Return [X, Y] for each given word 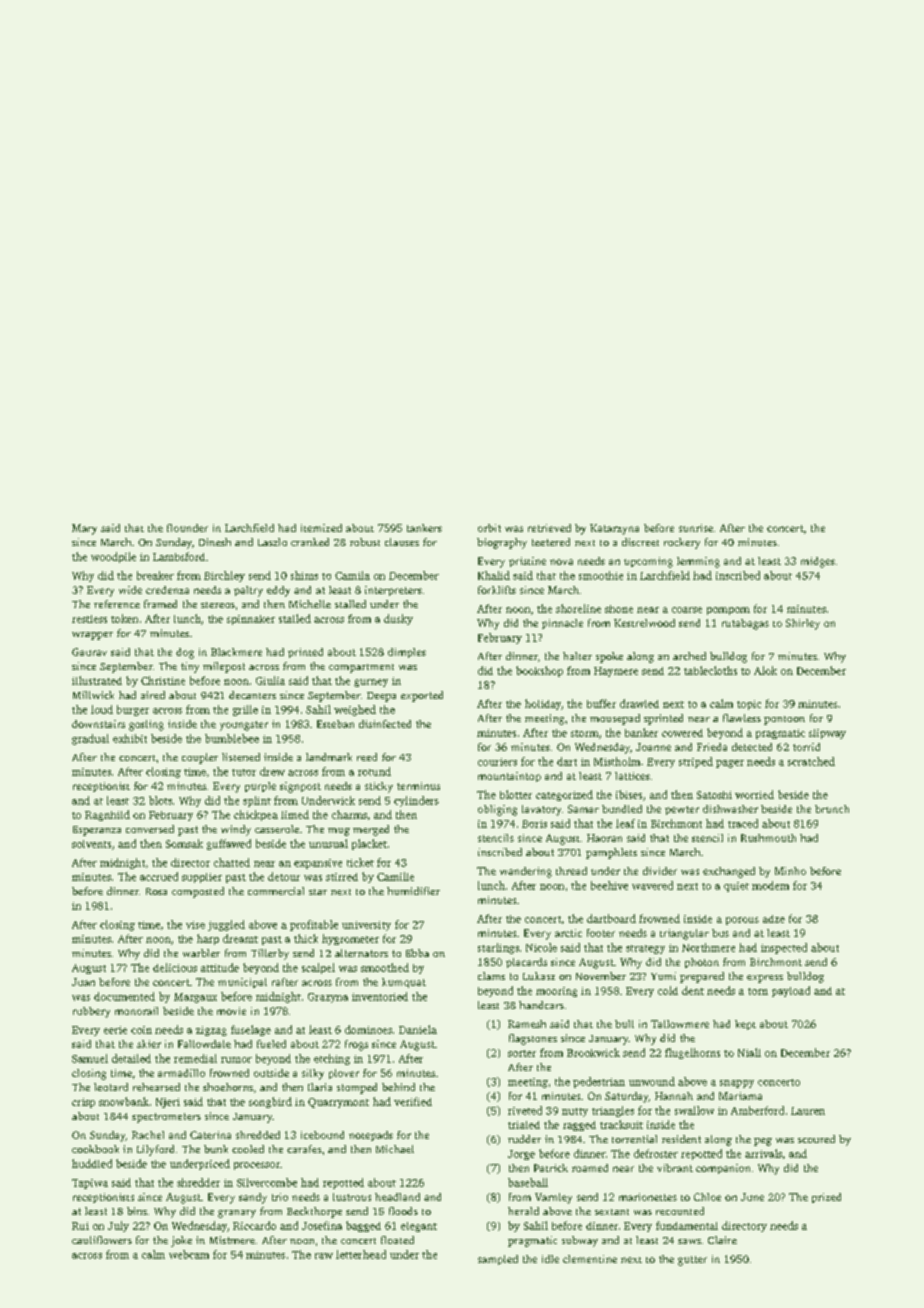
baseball [528, 1182]
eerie [115, 1030]
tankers [424, 528]
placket [369, 844]
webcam [189, 1254]
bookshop [539, 671]
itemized [321, 528]
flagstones [533, 1039]
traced [743, 823]
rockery [682, 543]
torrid [806, 747]
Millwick [93, 695]
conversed [150, 829]
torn [758, 991]
